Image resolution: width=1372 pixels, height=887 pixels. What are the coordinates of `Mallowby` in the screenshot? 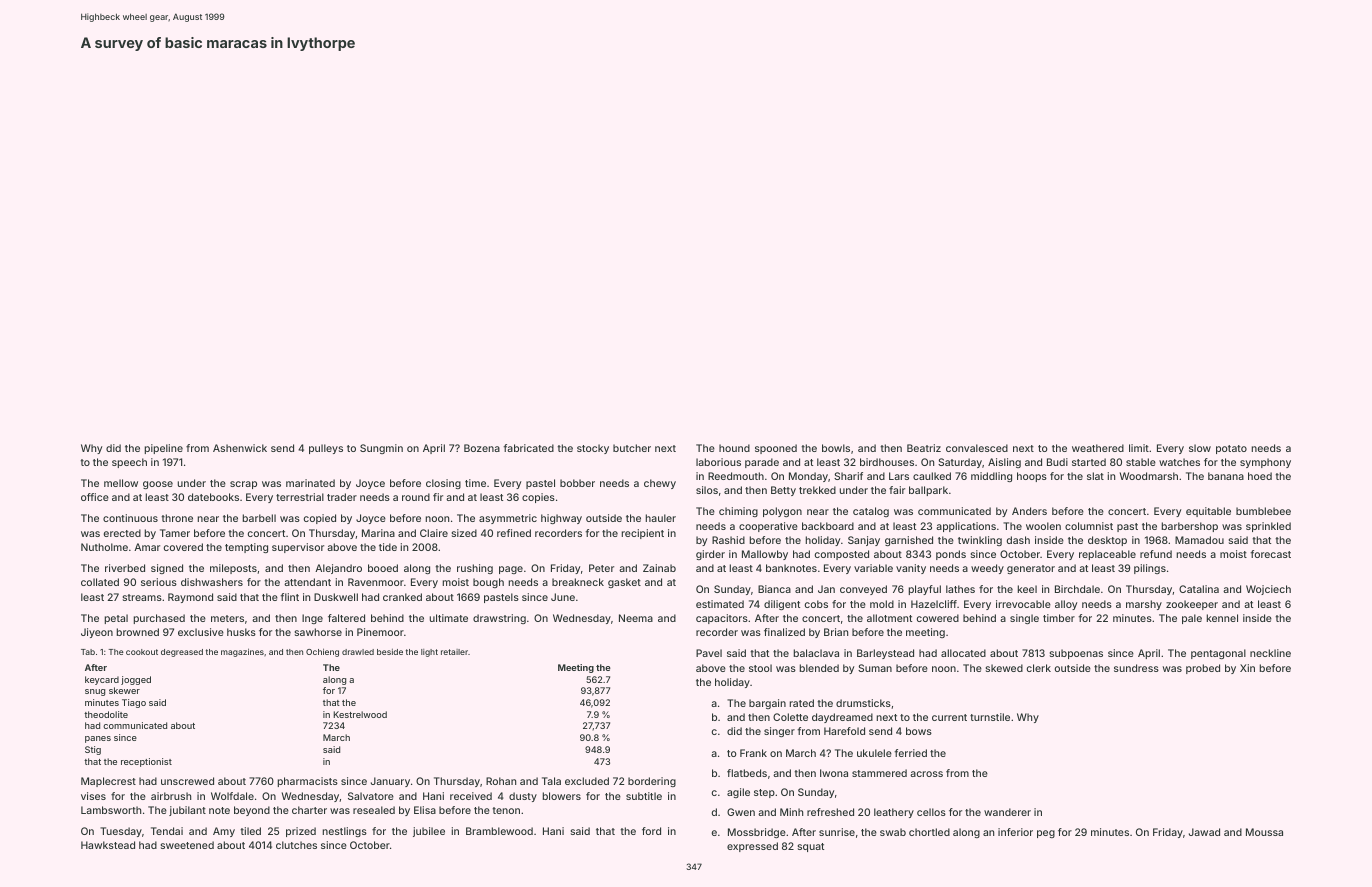 It's located at (765, 555).
